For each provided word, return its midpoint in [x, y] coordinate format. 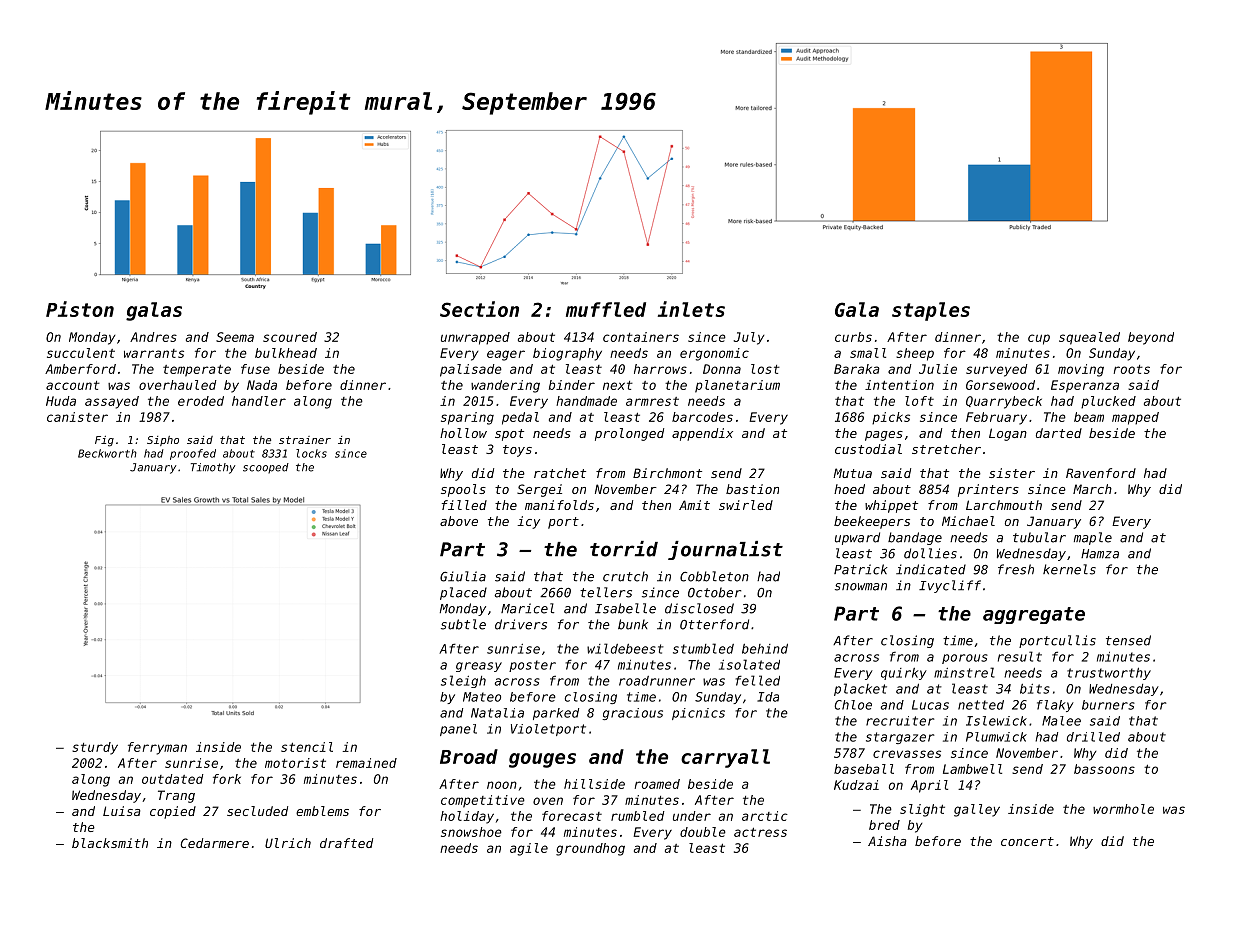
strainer [305, 440]
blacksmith [110, 843]
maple [1093, 538]
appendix [702, 434]
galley [977, 810]
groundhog [590, 849]
